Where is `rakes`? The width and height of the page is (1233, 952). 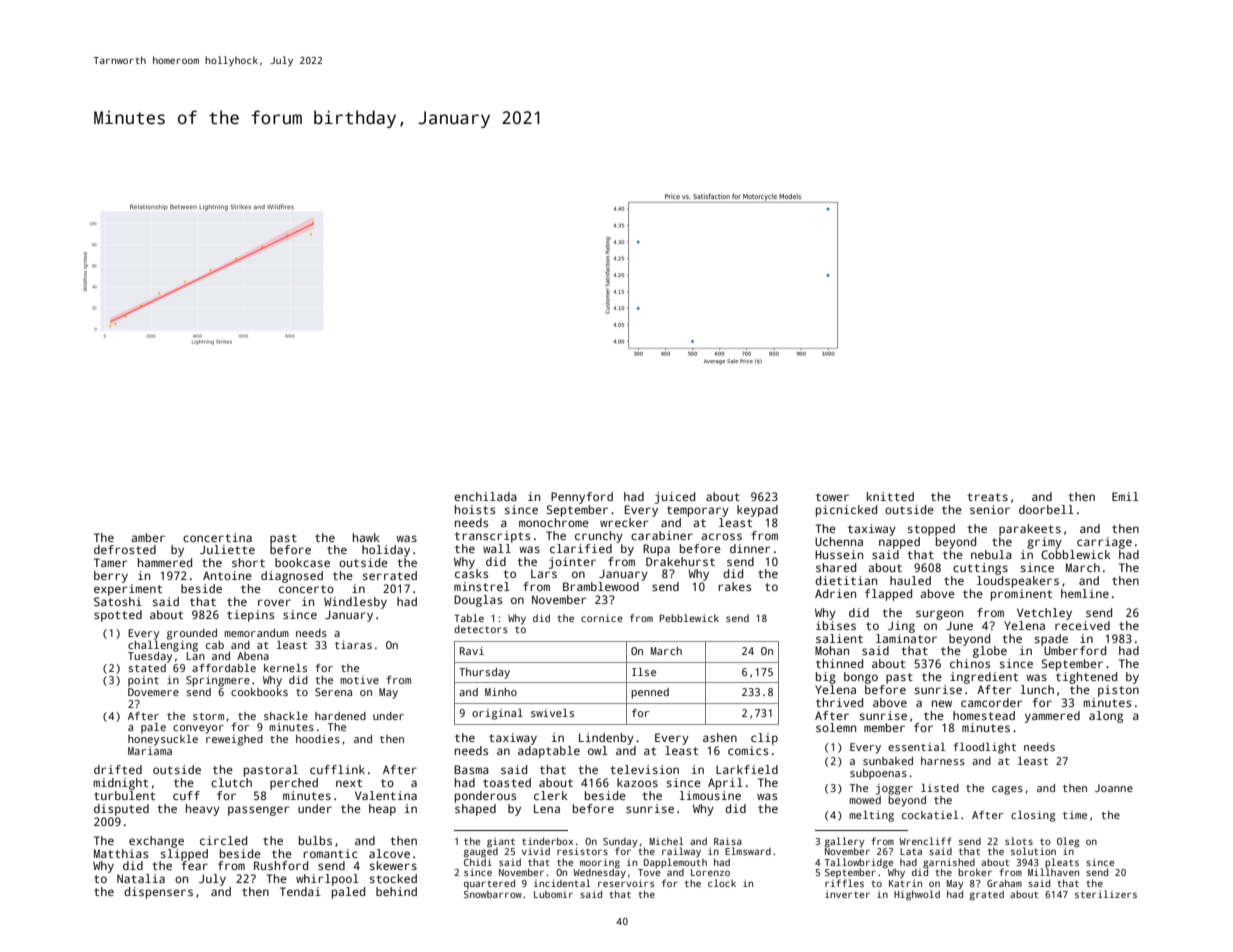
rakes is located at coordinates (734, 586).
